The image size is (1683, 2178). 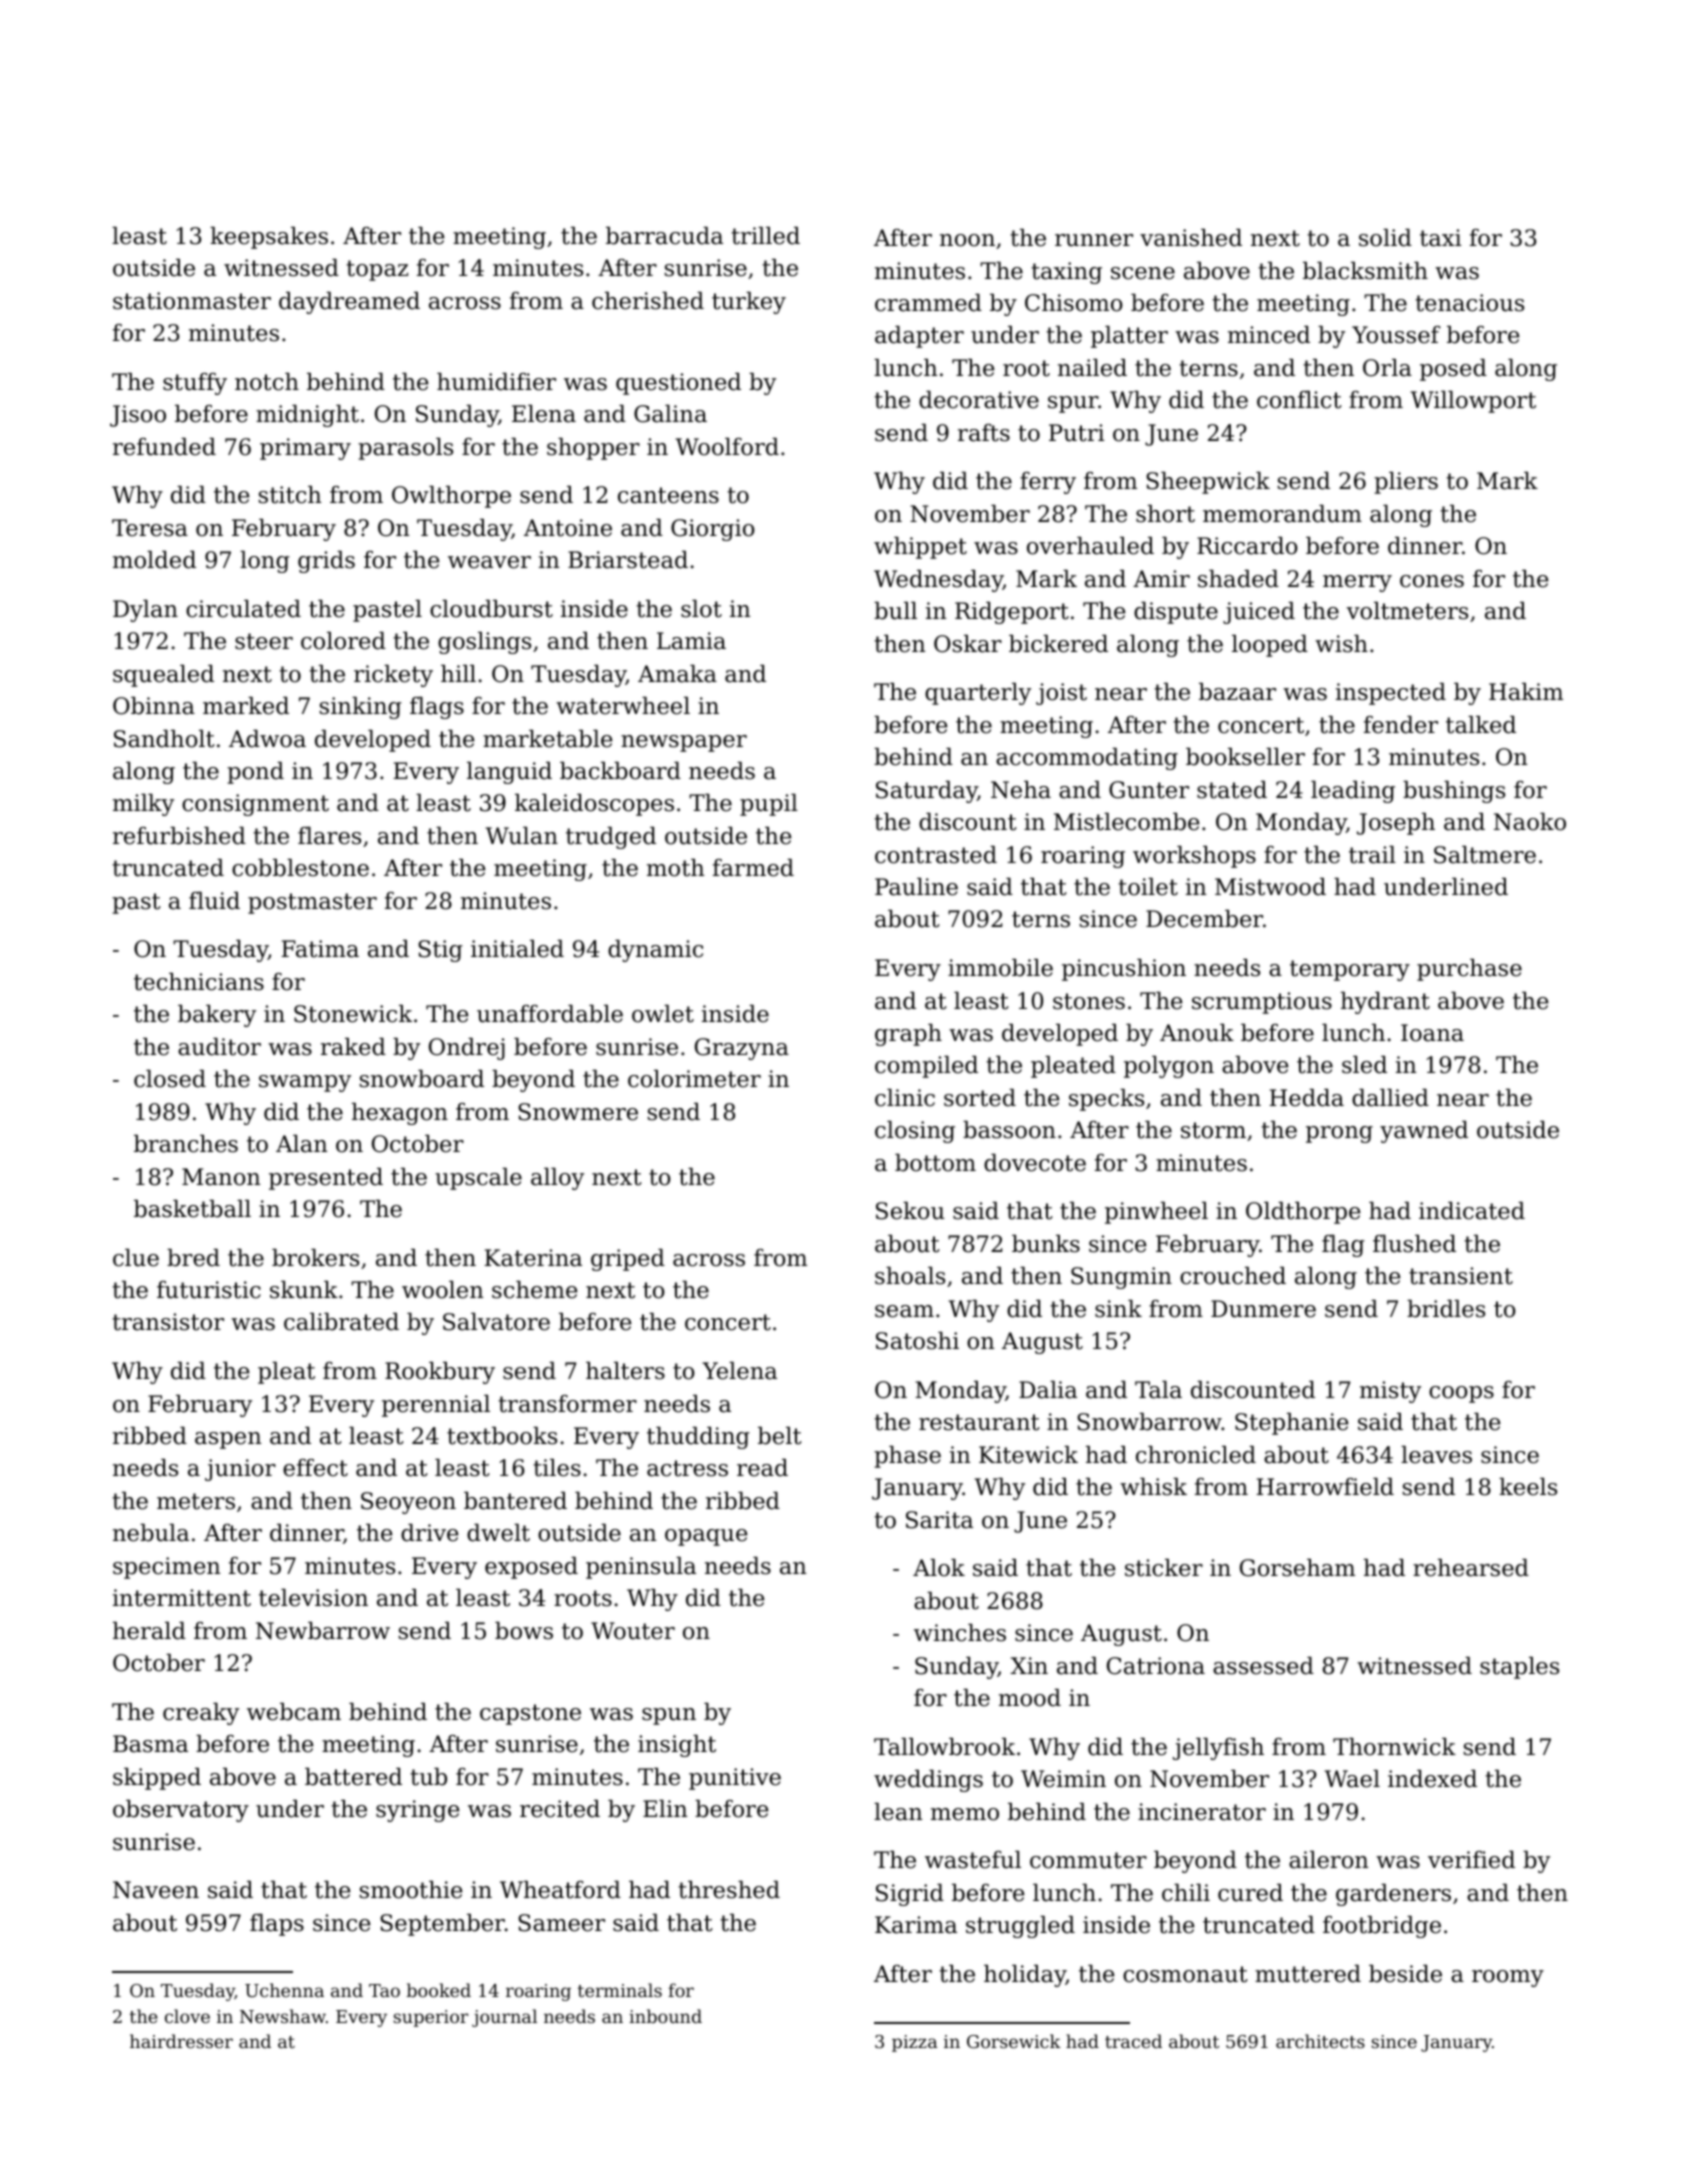 What do you see at coordinates (341, 1322) in the screenshot?
I see `calibrated` at bounding box center [341, 1322].
